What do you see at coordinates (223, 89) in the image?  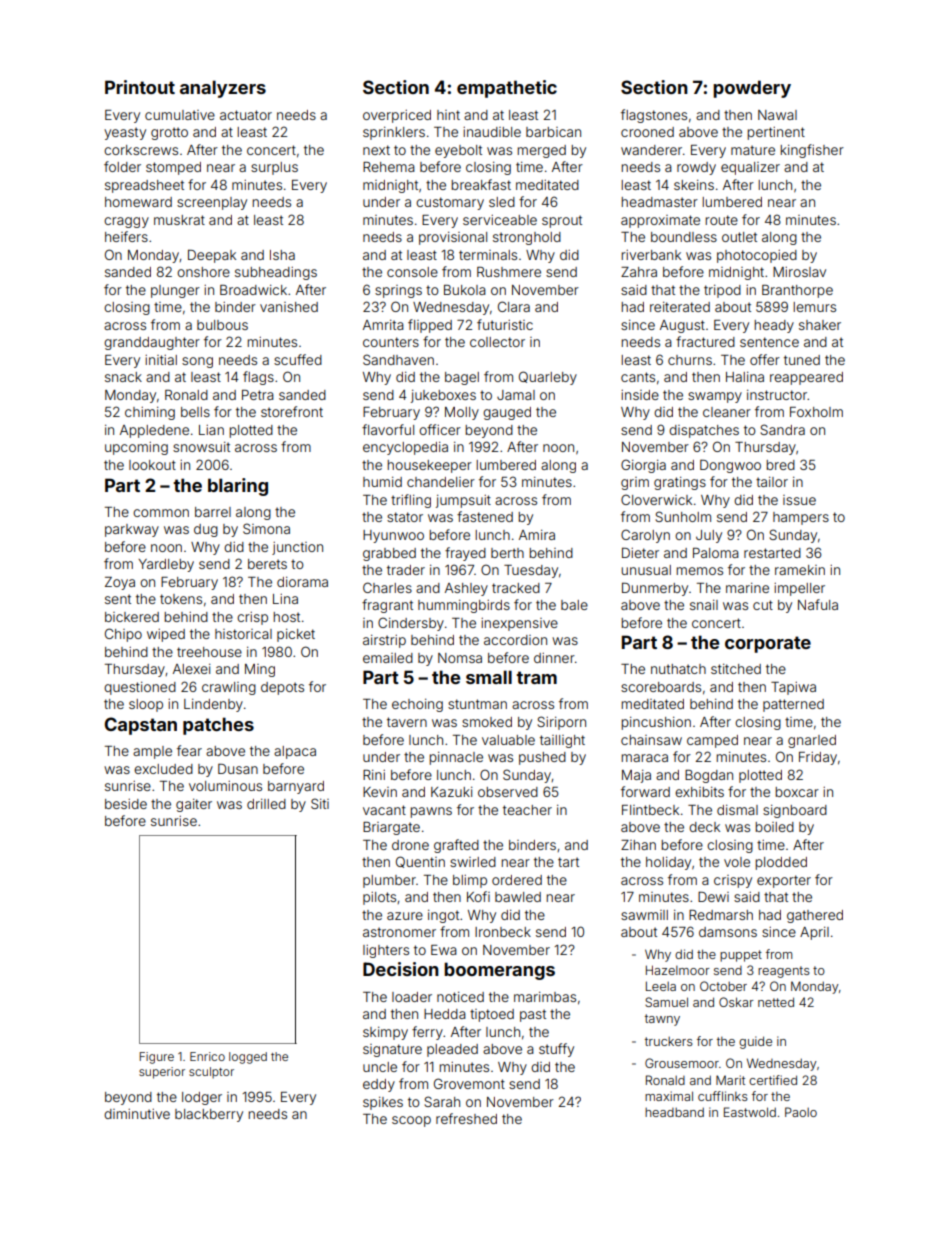 I see `analyzers` at bounding box center [223, 89].
